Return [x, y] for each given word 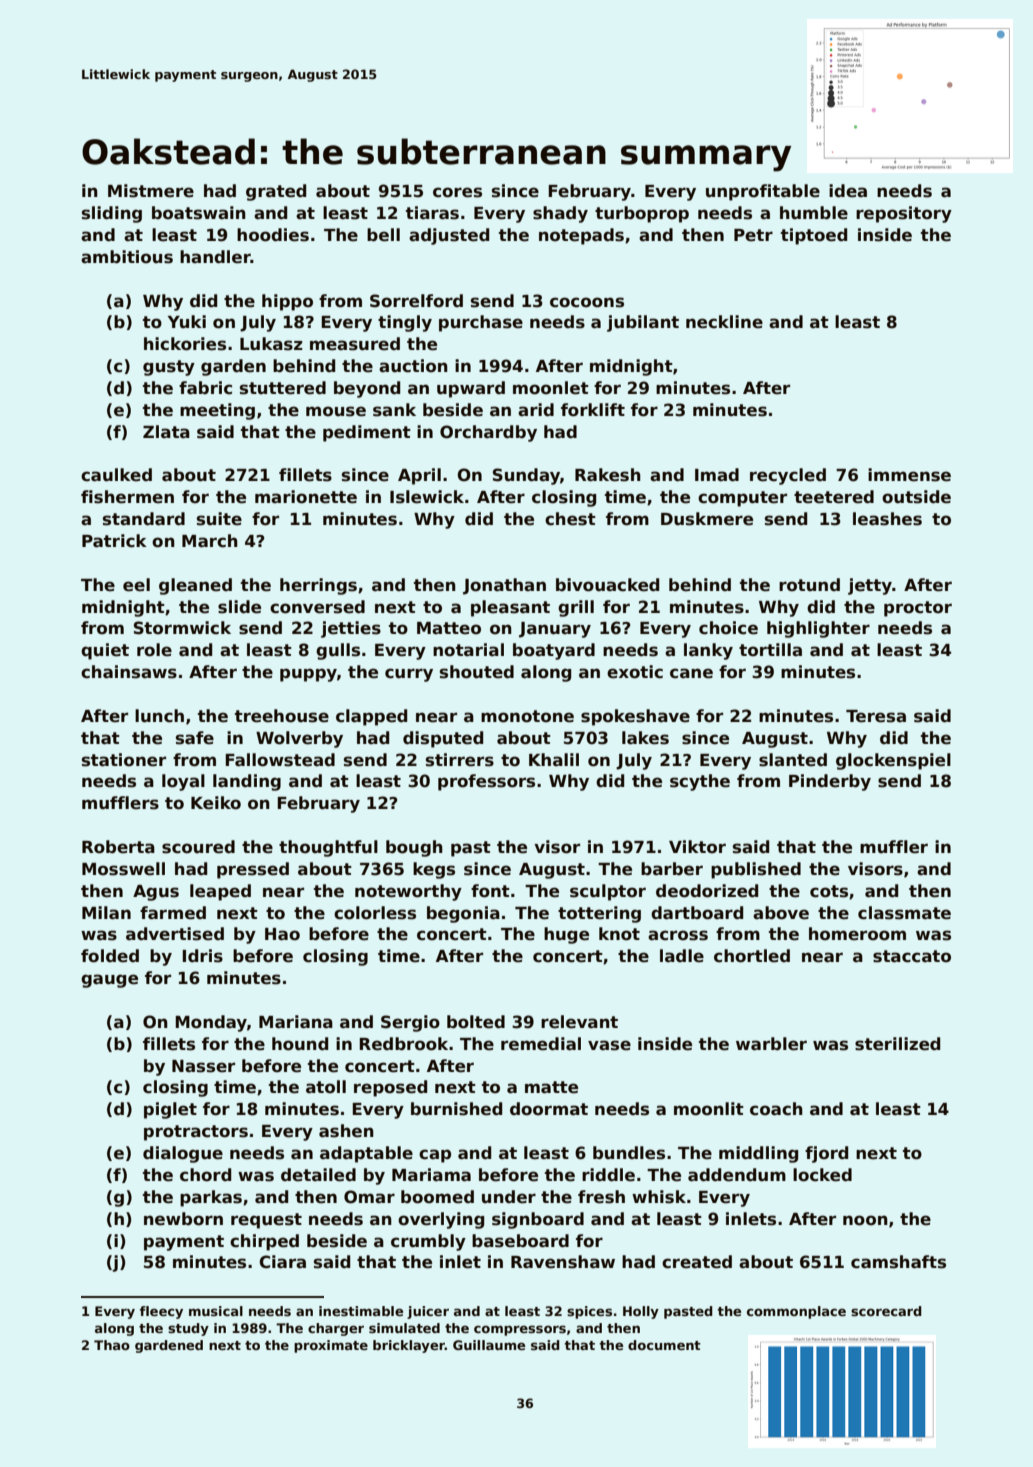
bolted [476, 1022]
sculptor [608, 892]
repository [904, 214]
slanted [793, 760]
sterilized [897, 1044]
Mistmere [151, 191]
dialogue [183, 1154]
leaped [220, 892]
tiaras [432, 213]
